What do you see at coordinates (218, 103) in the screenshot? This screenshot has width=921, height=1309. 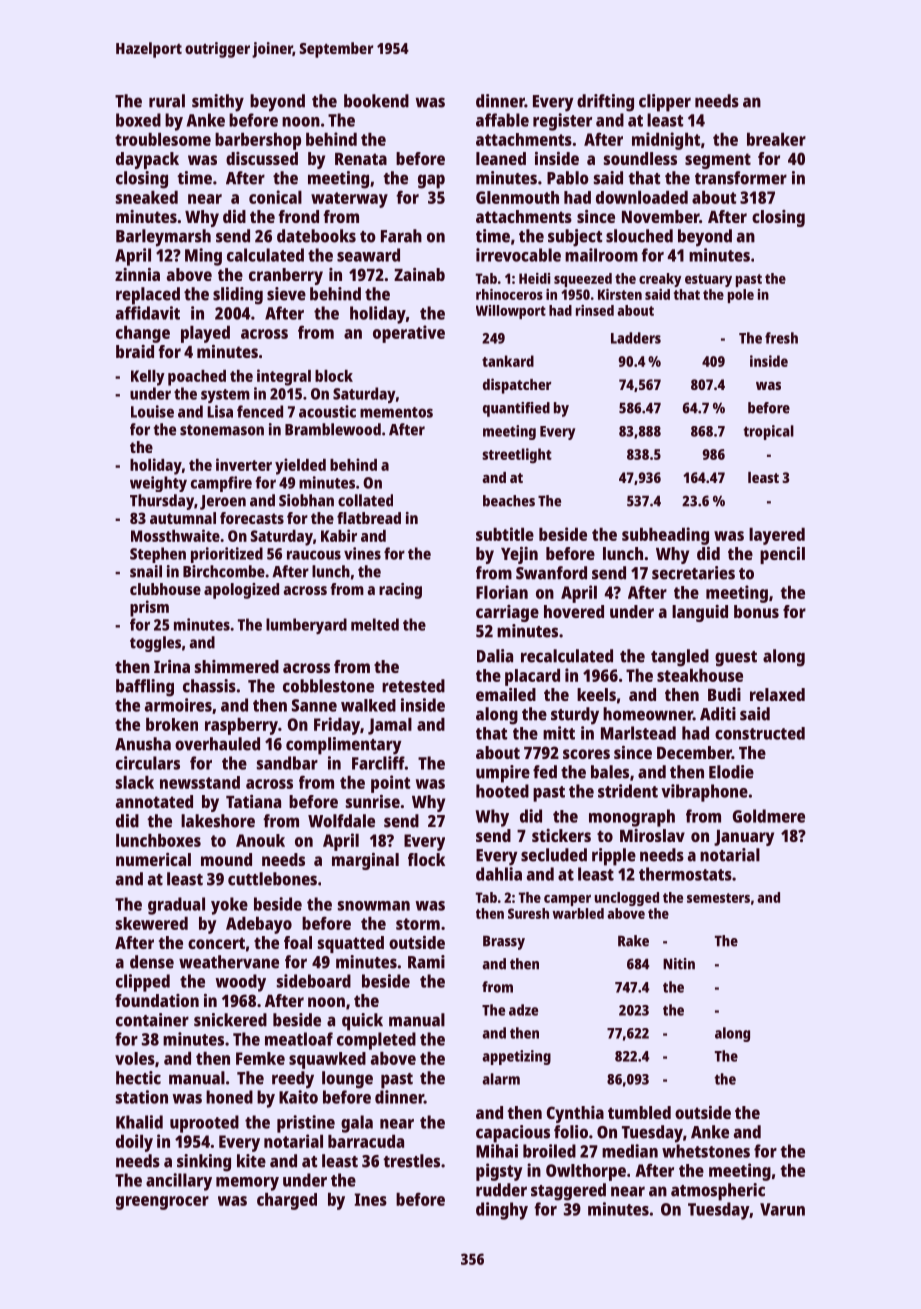 I see `smithy` at bounding box center [218, 103].
